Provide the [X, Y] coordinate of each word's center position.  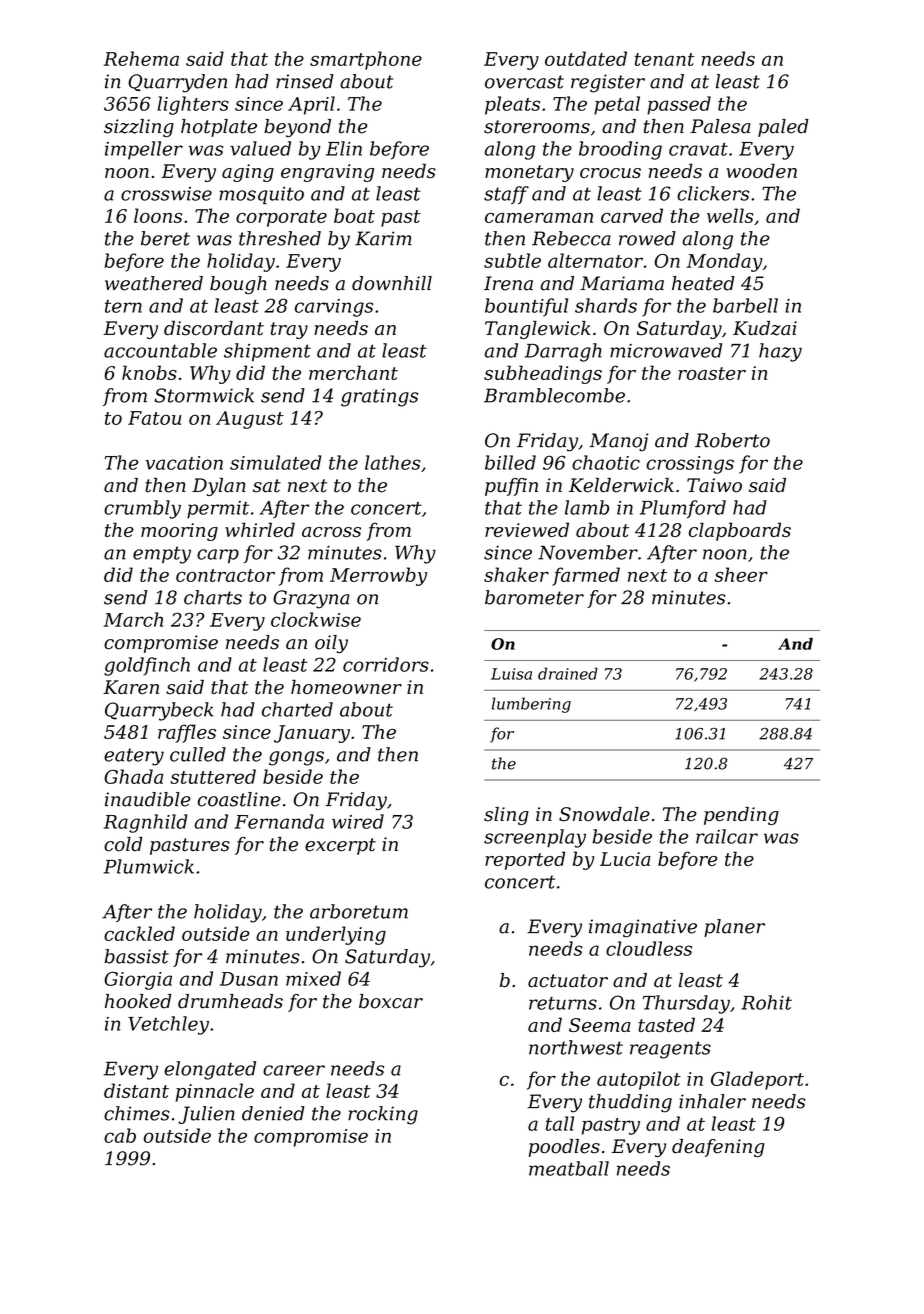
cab [120, 1135]
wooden [761, 170]
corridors [386, 664]
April [311, 105]
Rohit [766, 1002]
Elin [344, 148]
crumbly [142, 509]
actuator [568, 981]
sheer [741, 574]
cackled [139, 933]
